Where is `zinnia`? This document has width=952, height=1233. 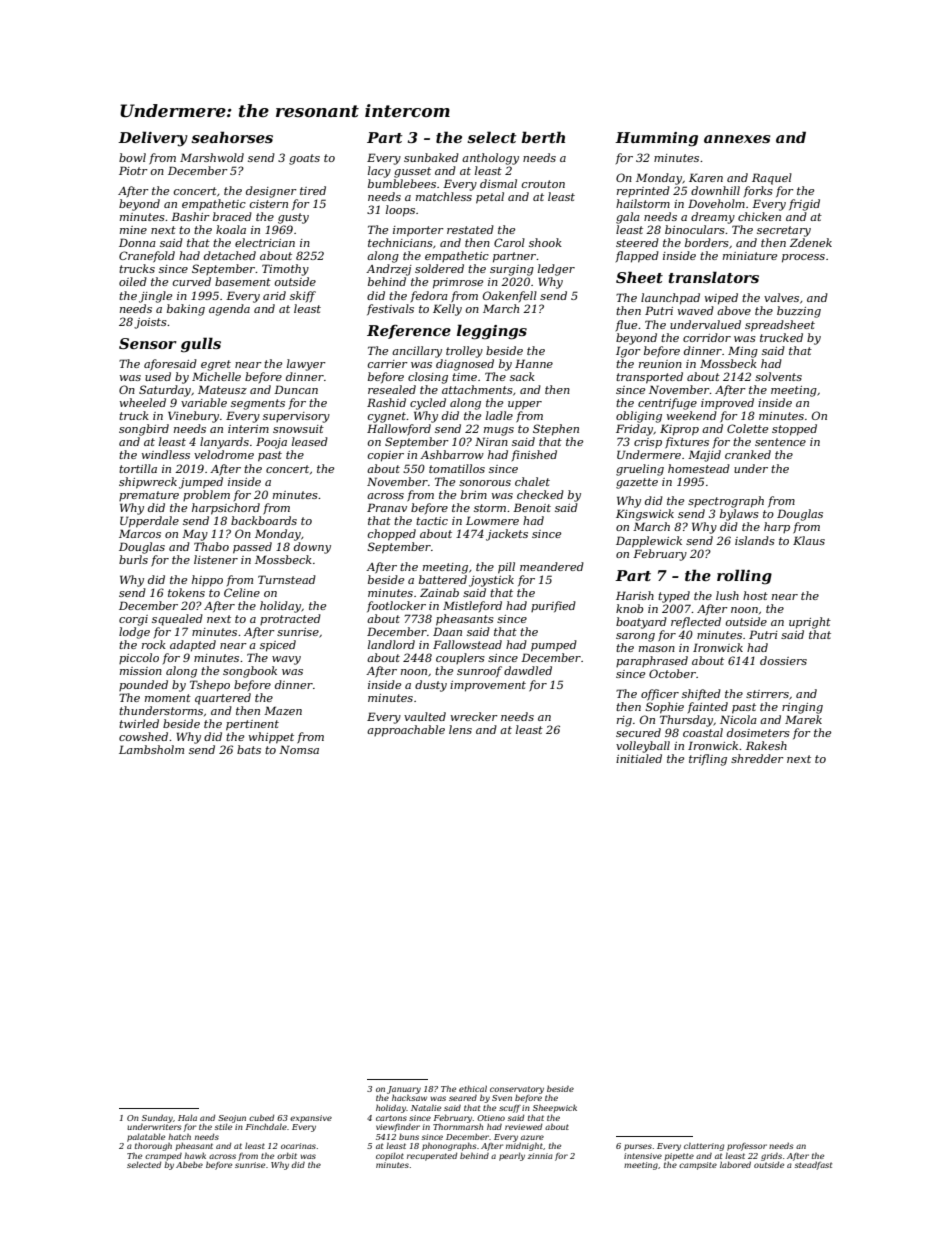 zinnia is located at coordinates (540, 1156).
